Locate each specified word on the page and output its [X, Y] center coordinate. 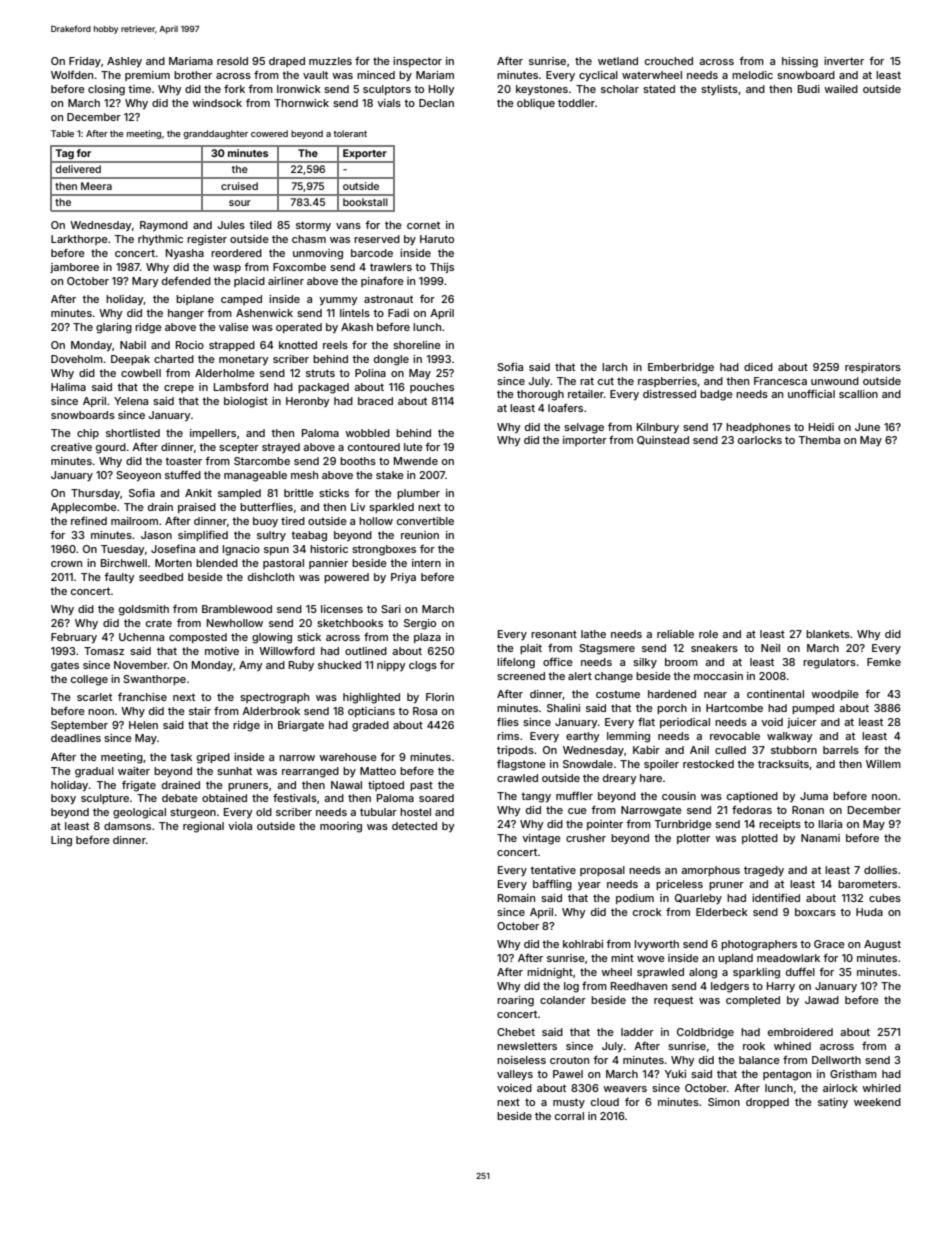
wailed [841, 89]
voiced [514, 1088]
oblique [536, 104]
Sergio [420, 624]
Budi [809, 89]
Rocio [190, 345]
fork [234, 88]
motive [222, 651]
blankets [828, 634]
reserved [377, 239]
